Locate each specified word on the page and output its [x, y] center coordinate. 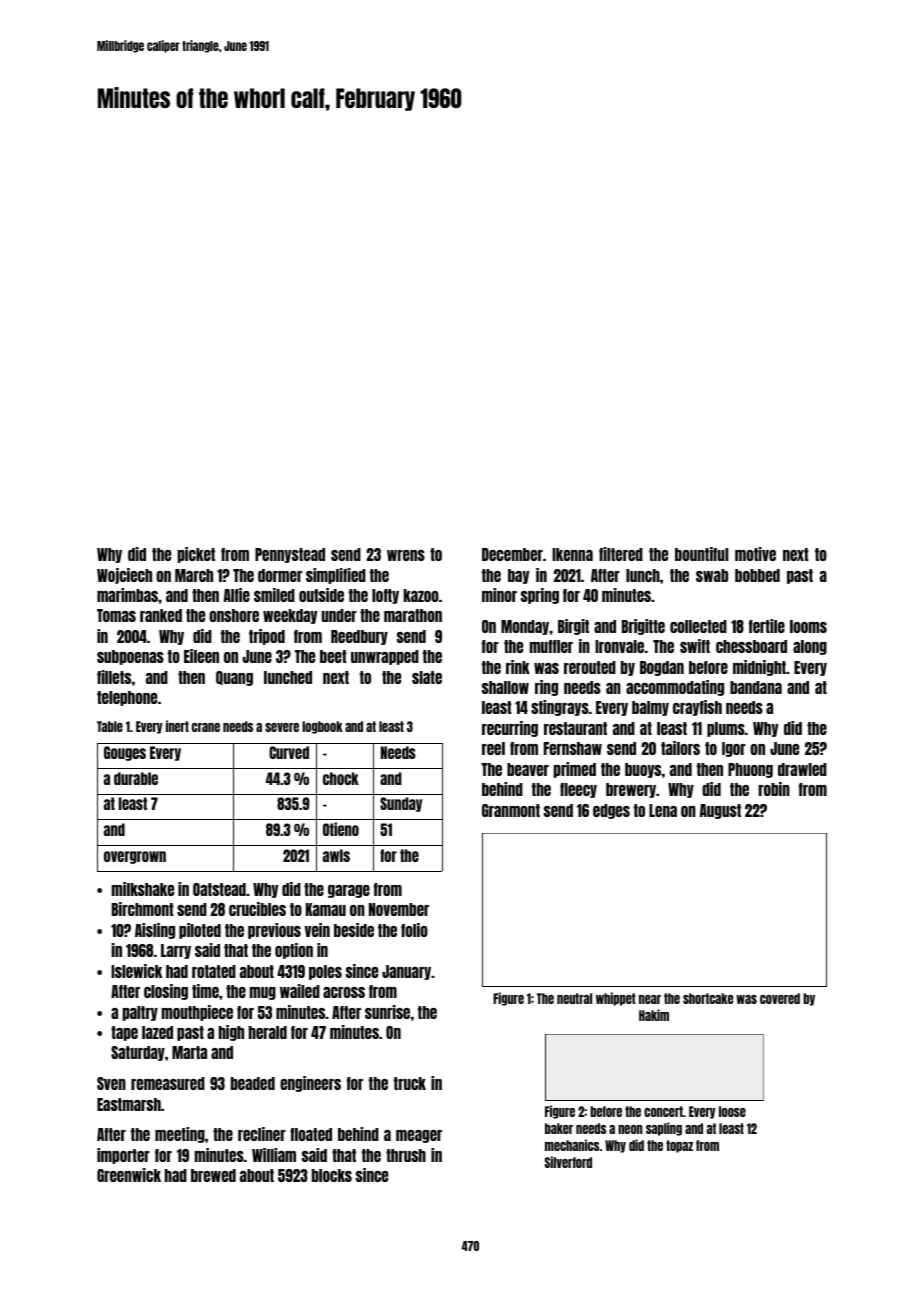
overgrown [135, 857]
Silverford [568, 1162]
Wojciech [124, 576]
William [274, 1155]
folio [414, 930]
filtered [621, 554]
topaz [679, 1146]
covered [780, 998]
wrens [406, 555]
